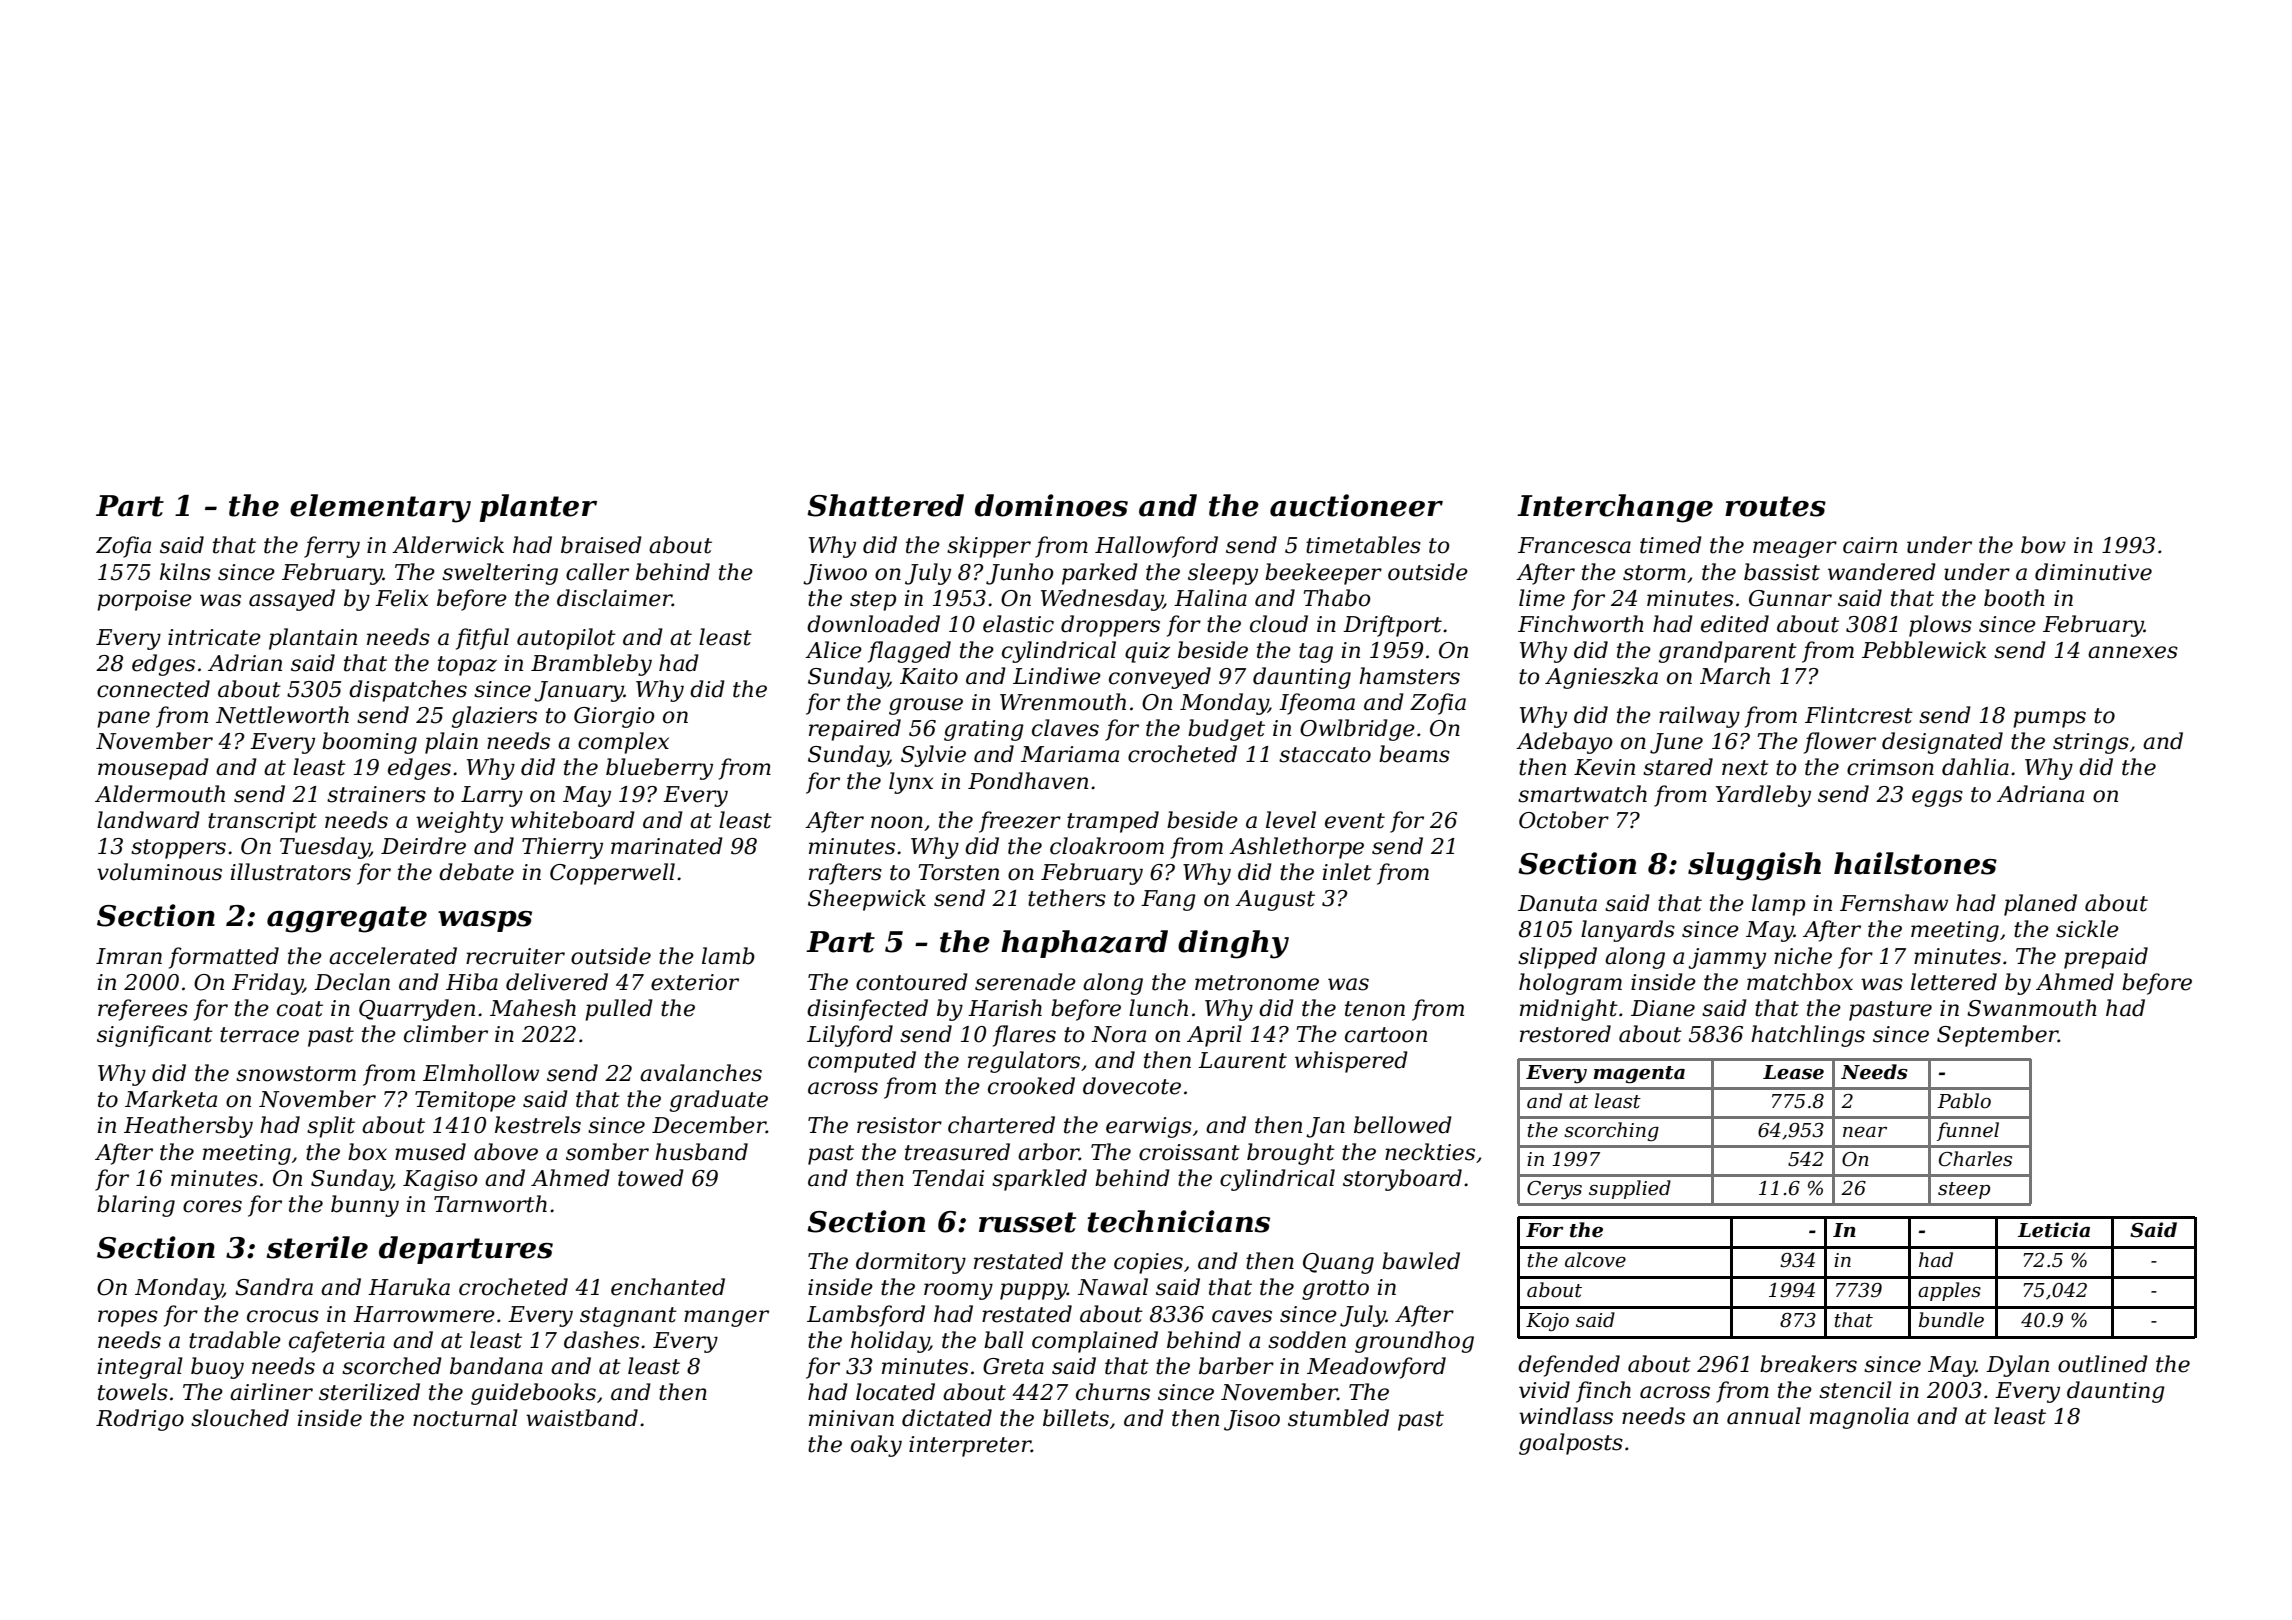 This screenshot has height=1620, width=2292. Describe the element at coordinates (185, 572) in the screenshot. I see `kilns` at that location.
